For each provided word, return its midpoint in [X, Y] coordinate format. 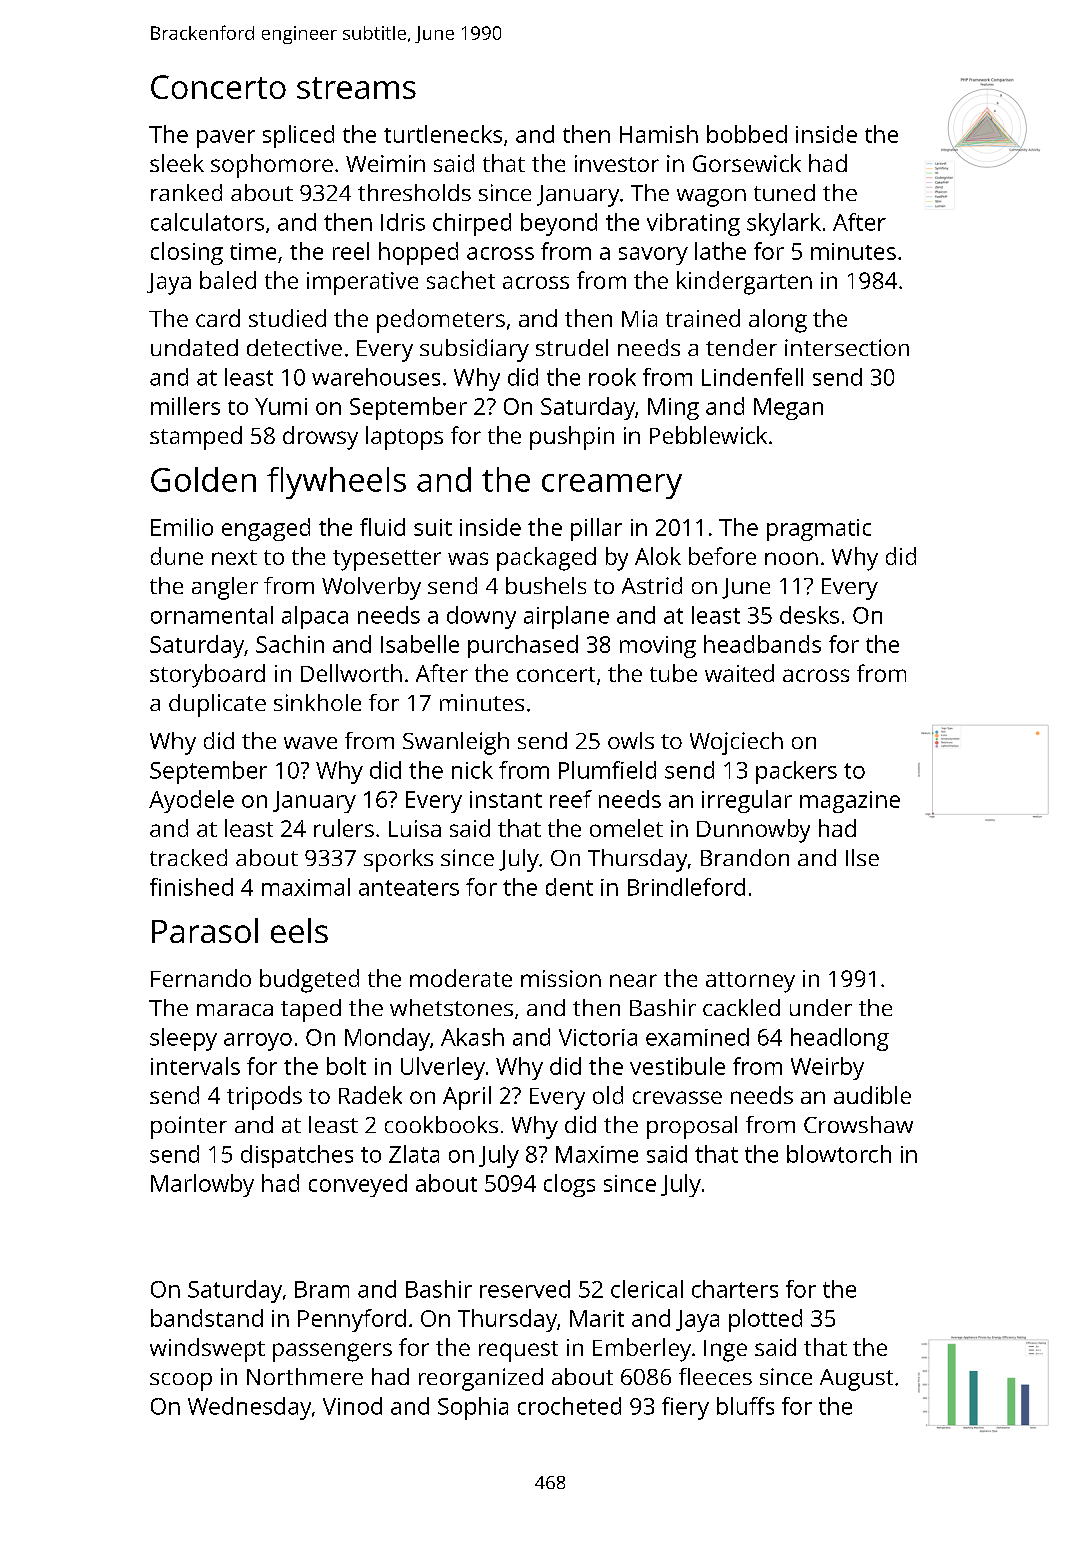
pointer [189, 1127]
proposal [692, 1127]
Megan [788, 409]
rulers [344, 828]
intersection [847, 347]
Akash [472, 1037]
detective [294, 347]
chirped [472, 224]
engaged [266, 529]
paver [226, 139]
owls [631, 740]
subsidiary [474, 350]
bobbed [747, 134]
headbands [762, 644]
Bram [322, 1289]
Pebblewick [708, 435]
